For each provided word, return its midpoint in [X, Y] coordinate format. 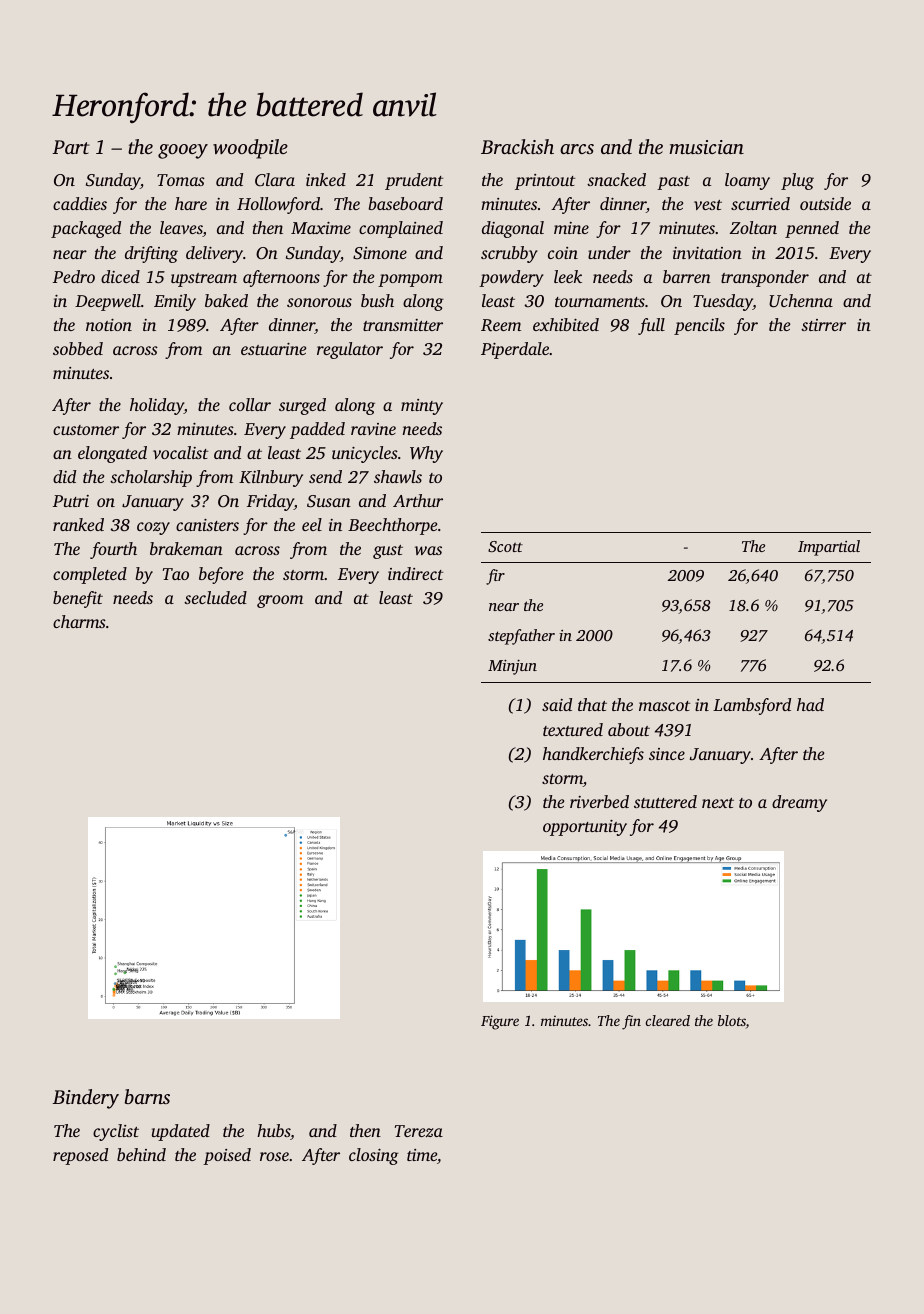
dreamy [799, 803]
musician [706, 147]
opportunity [585, 828]
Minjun [512, 667]
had [810, 704]
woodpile [250, 149]
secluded [215, 597]
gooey [183, 151]
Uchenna [801, 301]
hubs [273, 1130]
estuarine [273, 349]
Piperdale [515, 350]
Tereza [419, 1131]
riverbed [599, 801]
